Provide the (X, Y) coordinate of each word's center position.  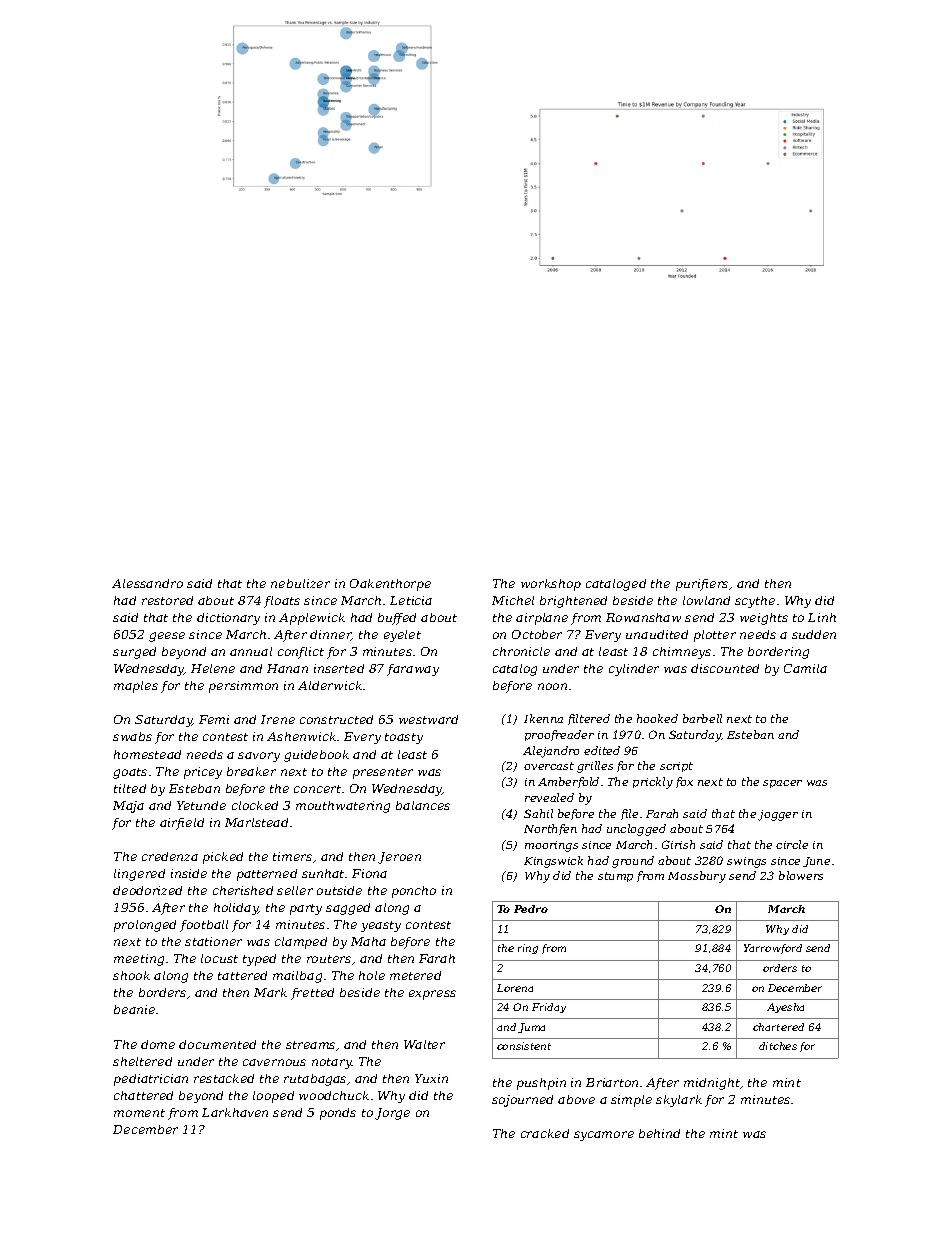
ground (633, 862)
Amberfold (568, 782)
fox (684, 782)
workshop (551, 585)
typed (259, 960)
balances (423, 805)
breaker (251, 771)
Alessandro (147, 583)
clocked (255, 805)
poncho (414, 892)
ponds (338, 1114)
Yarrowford (773, 949)
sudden (814, 634)
